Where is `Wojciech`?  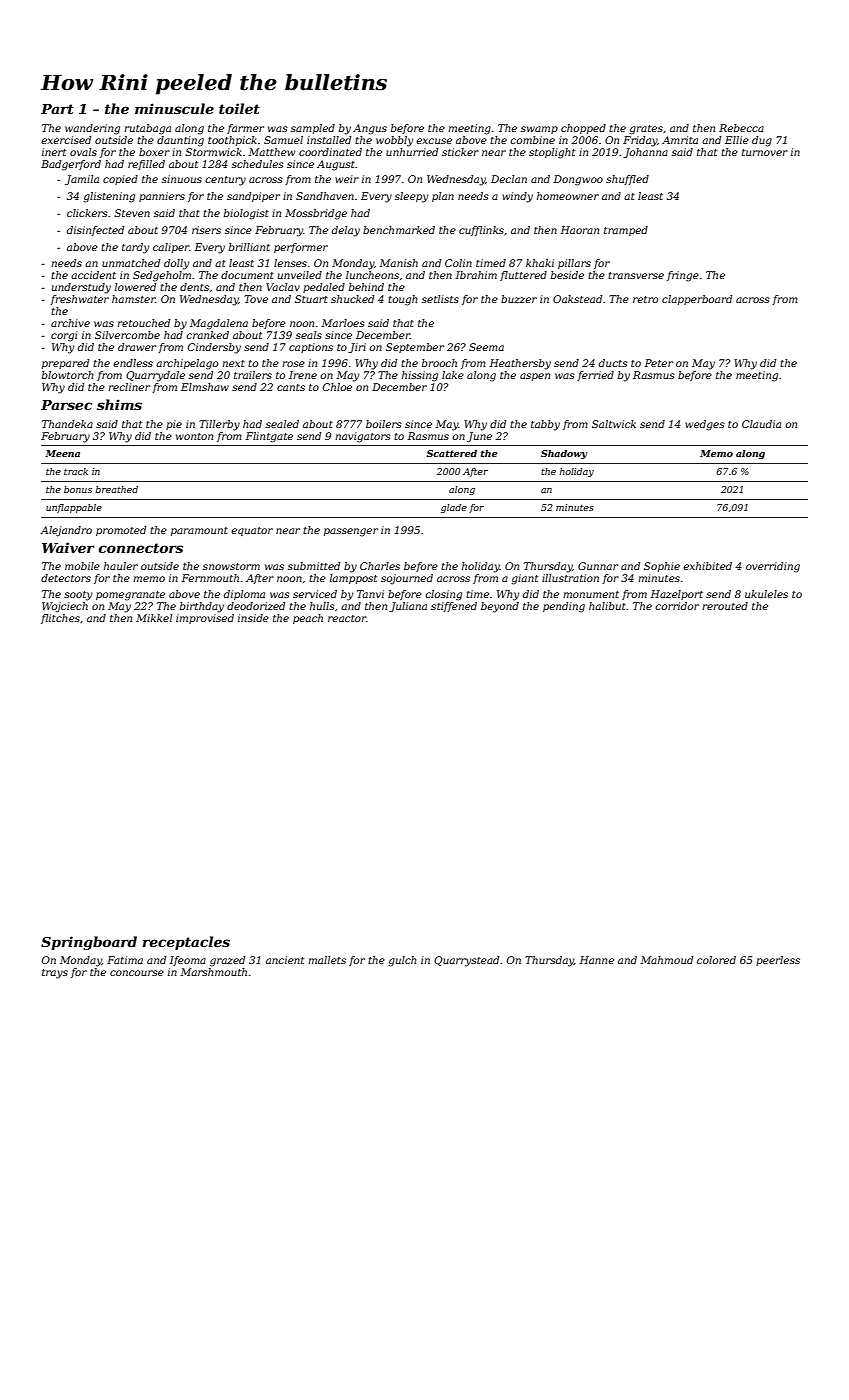
Wojciech is located at coordinates (65, 607).
